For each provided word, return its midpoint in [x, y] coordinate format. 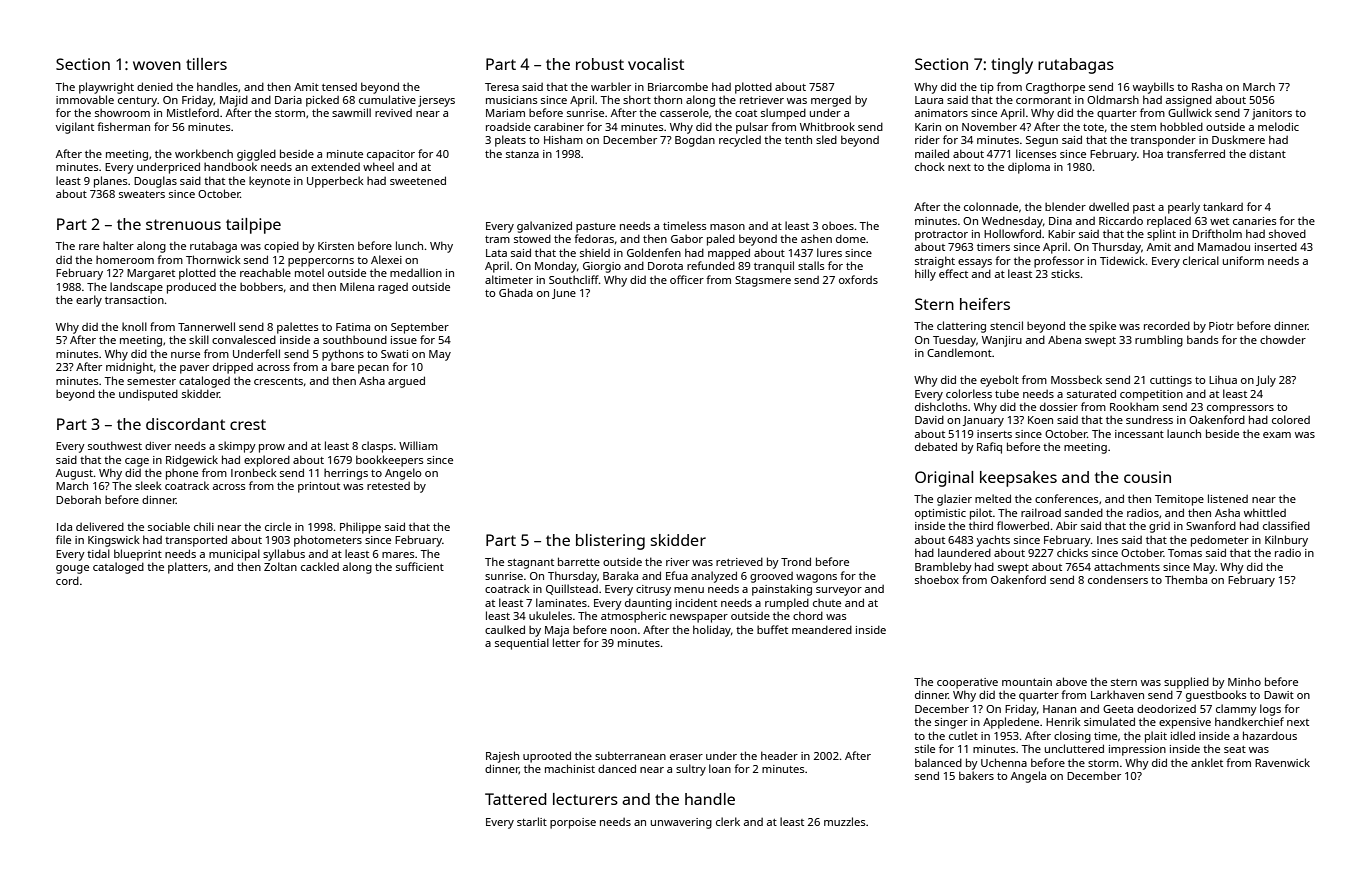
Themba [1186, 579]
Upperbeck [335, 182]
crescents [278, 381]
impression [1137, 750]
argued [406, 382]
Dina [1060, 221]
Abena [1064, 339]
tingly [1012, 66]
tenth [798, 139]
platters [188, 568]
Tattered [516, 799]
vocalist [656, 64]
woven [157, 65]
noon [624, 631]
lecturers [585, 799]
